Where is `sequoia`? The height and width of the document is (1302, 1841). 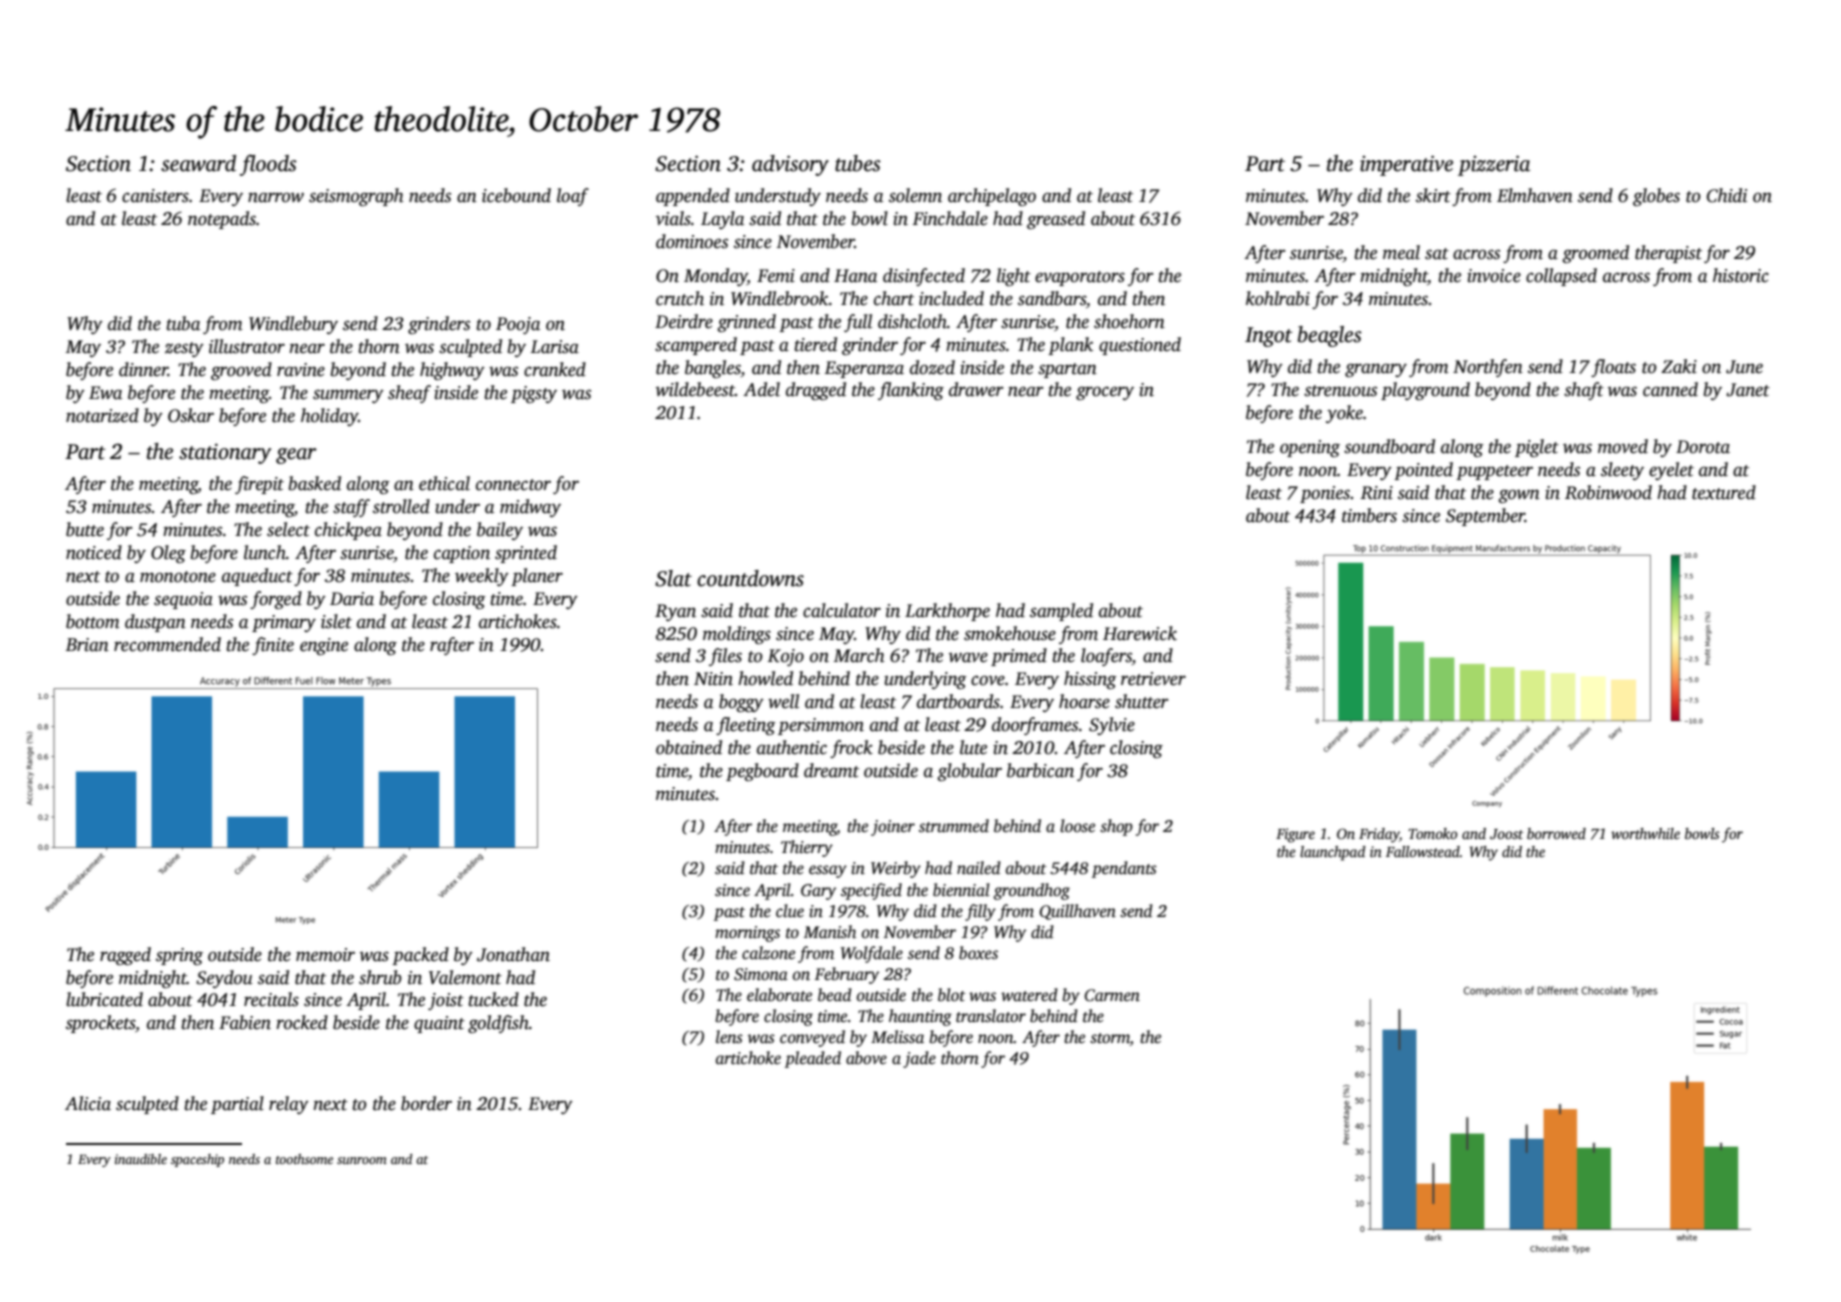
sequoia is located at coordinates (183, 600).
